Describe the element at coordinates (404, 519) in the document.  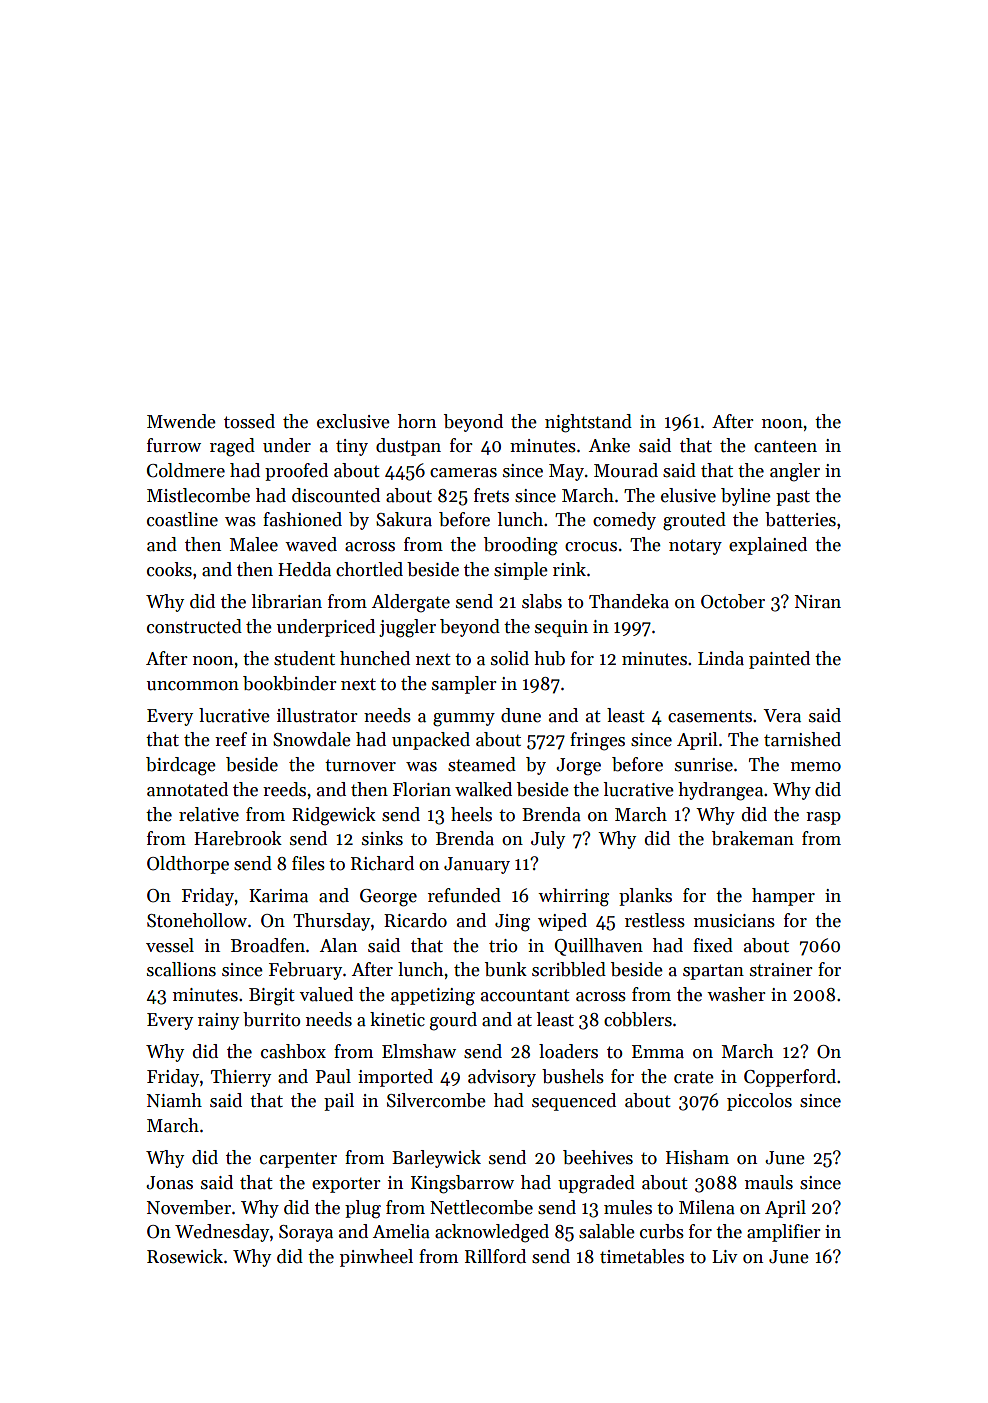
I see `Sakura` at that location.
